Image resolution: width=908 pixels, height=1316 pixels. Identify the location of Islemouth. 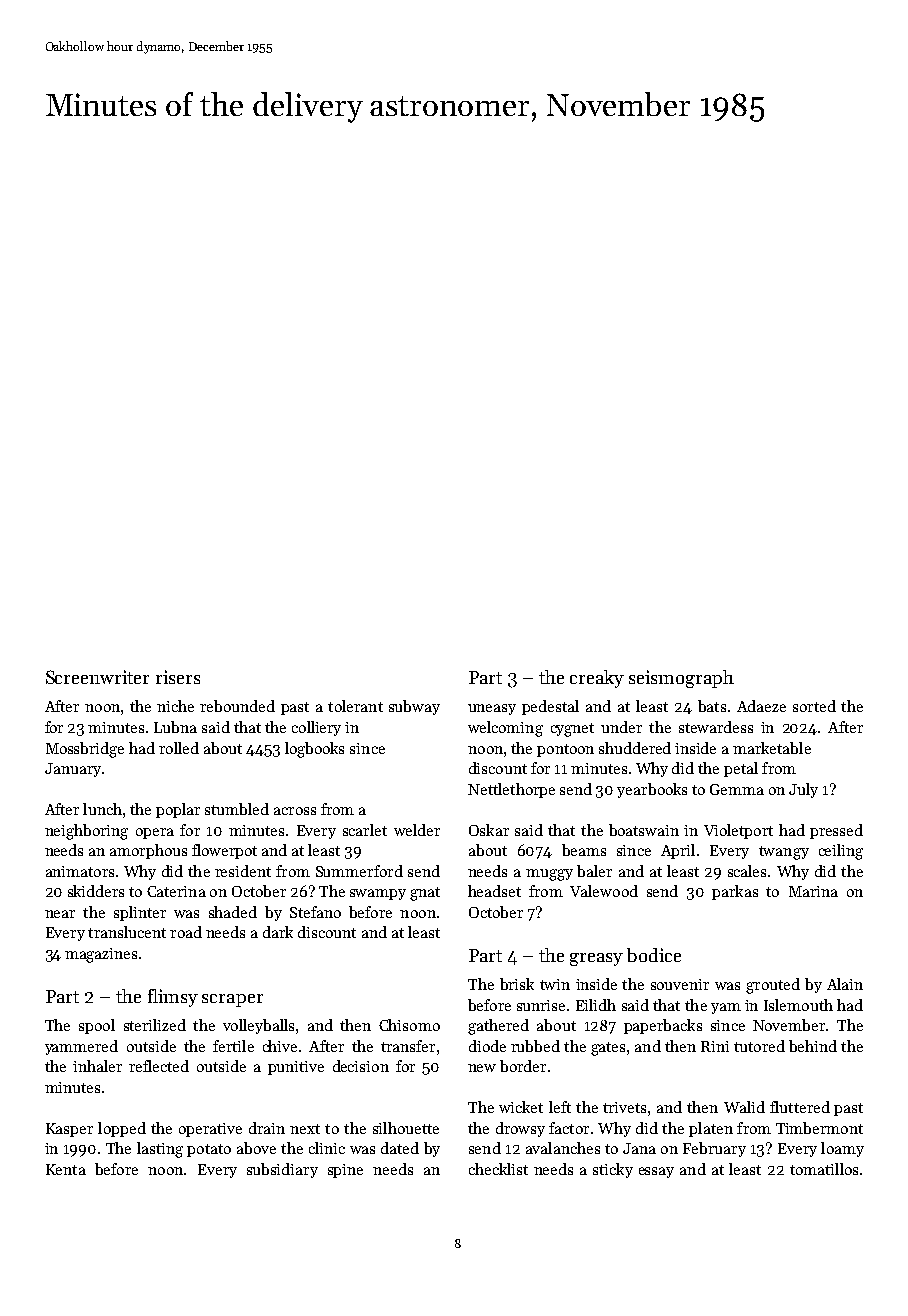
(798, 1005).
